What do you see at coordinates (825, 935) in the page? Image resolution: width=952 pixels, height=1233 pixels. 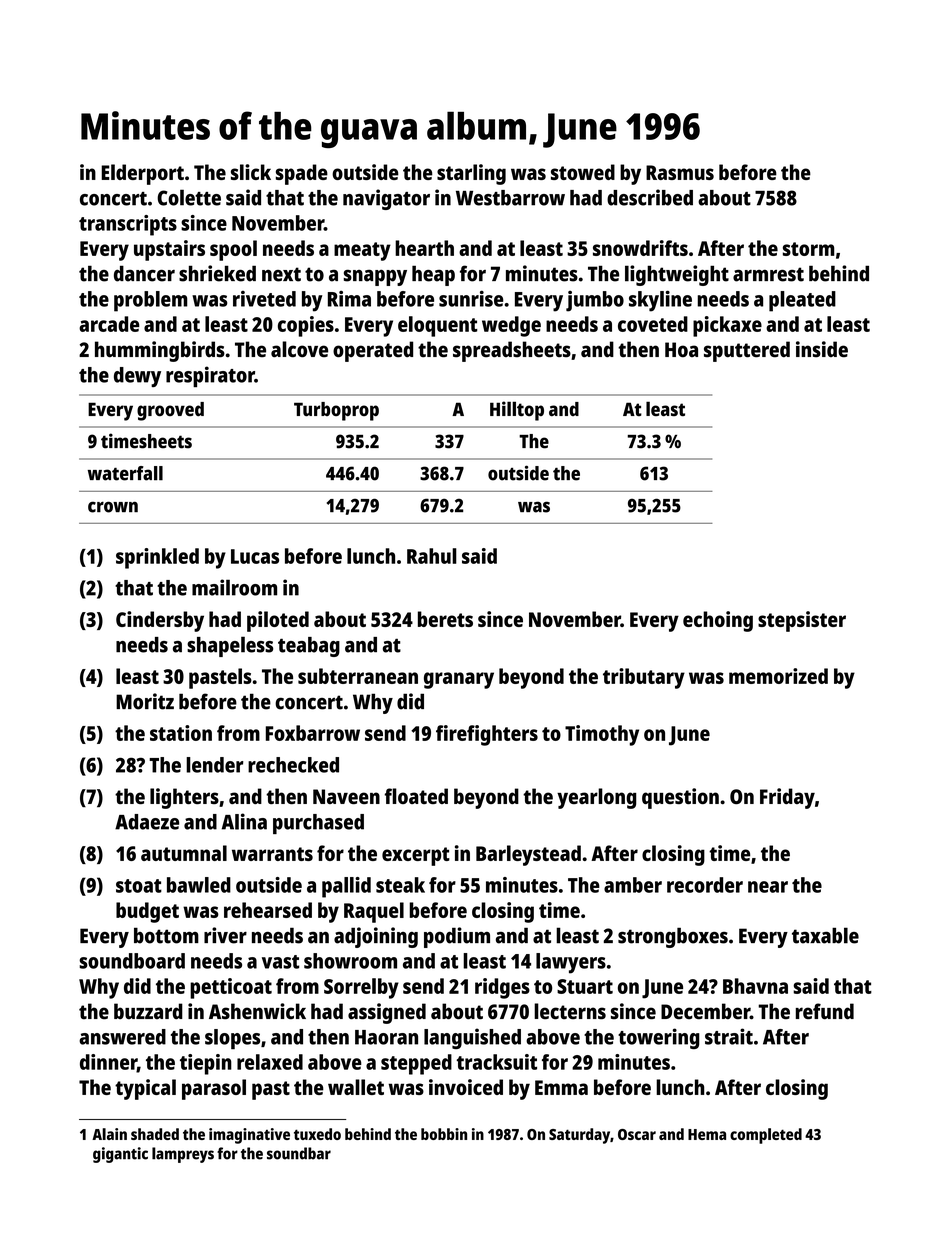 I see `taxable` at bounding box center [825, 935].
